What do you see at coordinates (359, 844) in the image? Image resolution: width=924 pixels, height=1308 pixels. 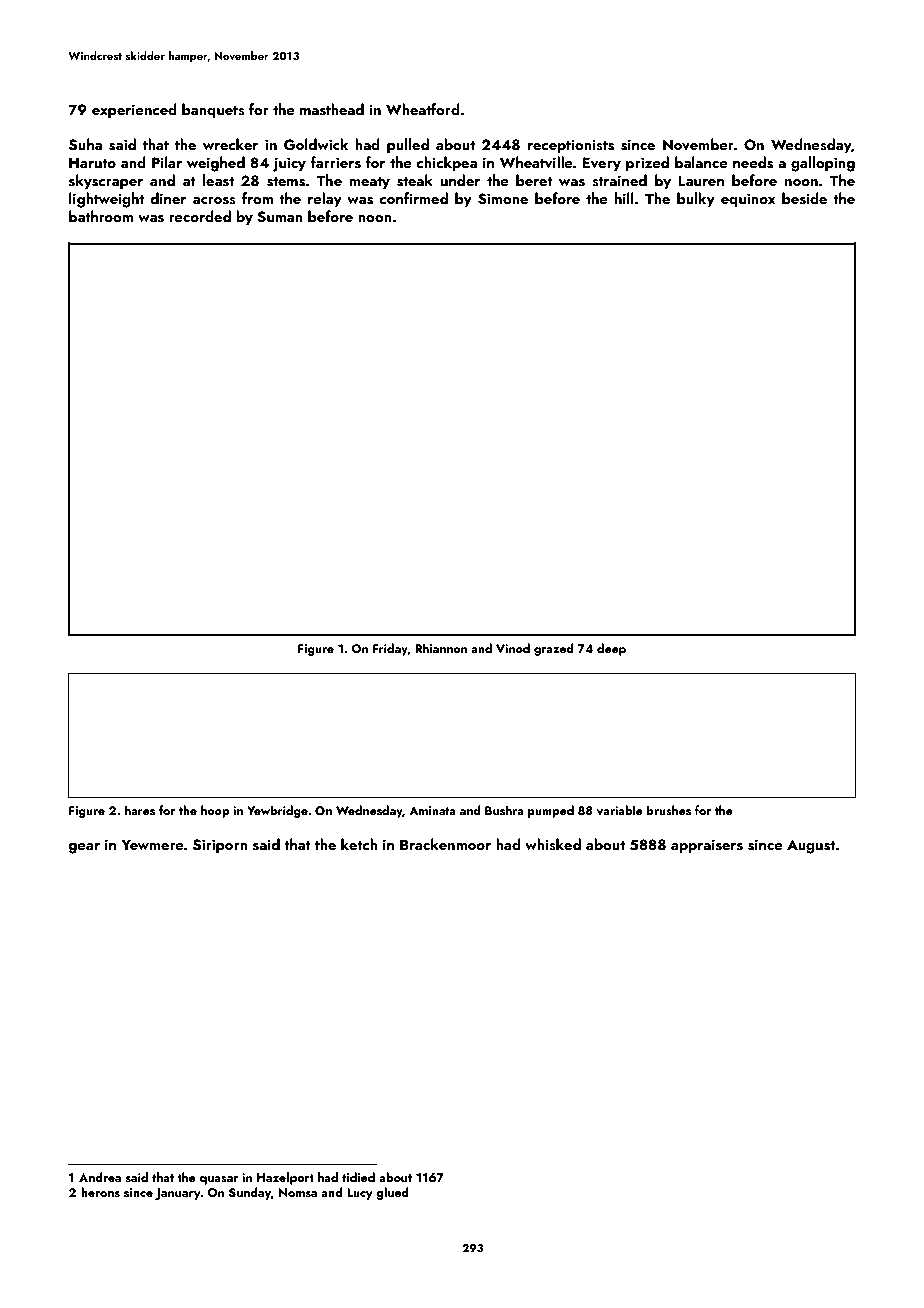 I see `ketch` at bounding box center [359, 844].
